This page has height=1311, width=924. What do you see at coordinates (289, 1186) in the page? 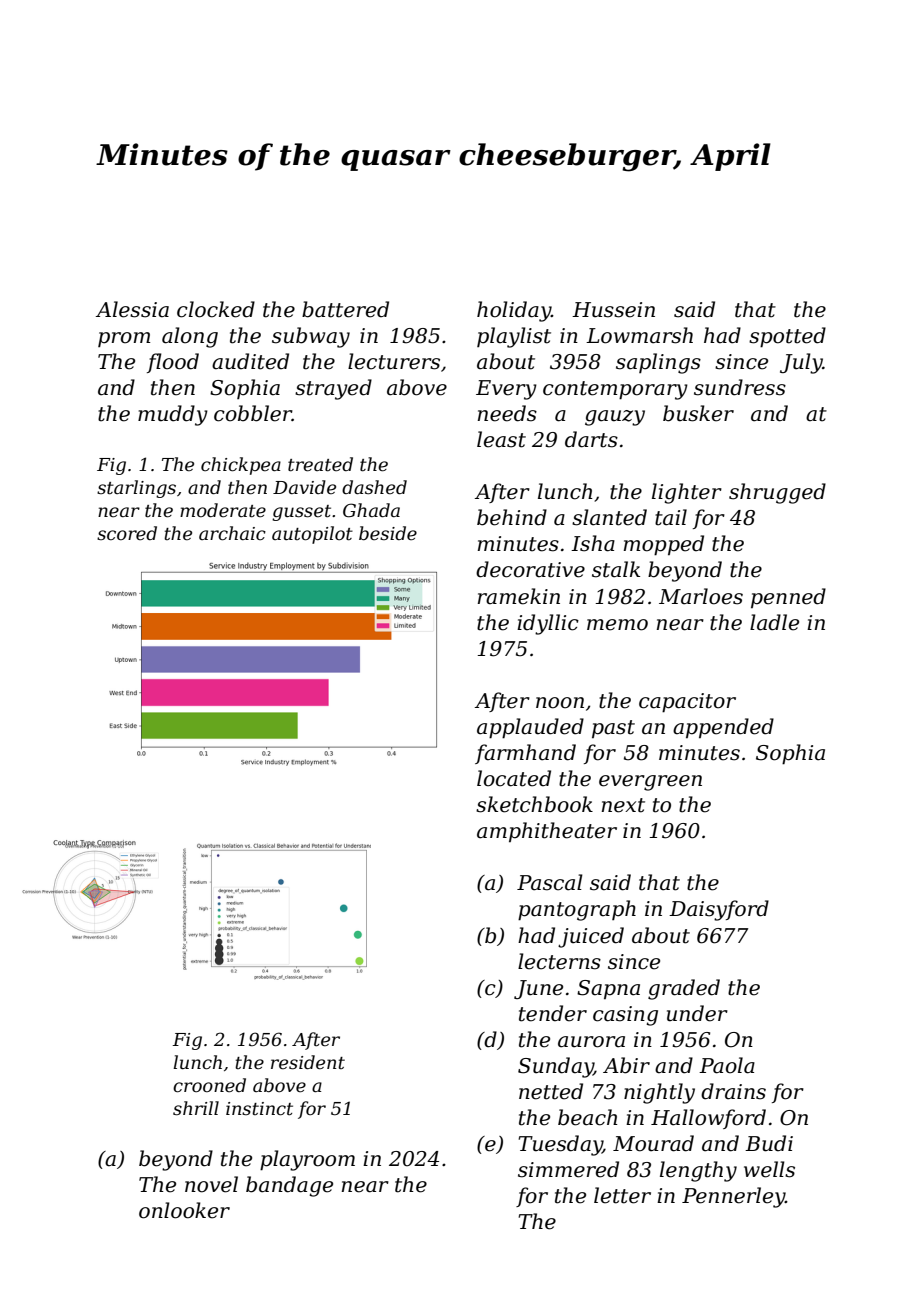
I see `bandage` at bounding box center [289, 1186].
